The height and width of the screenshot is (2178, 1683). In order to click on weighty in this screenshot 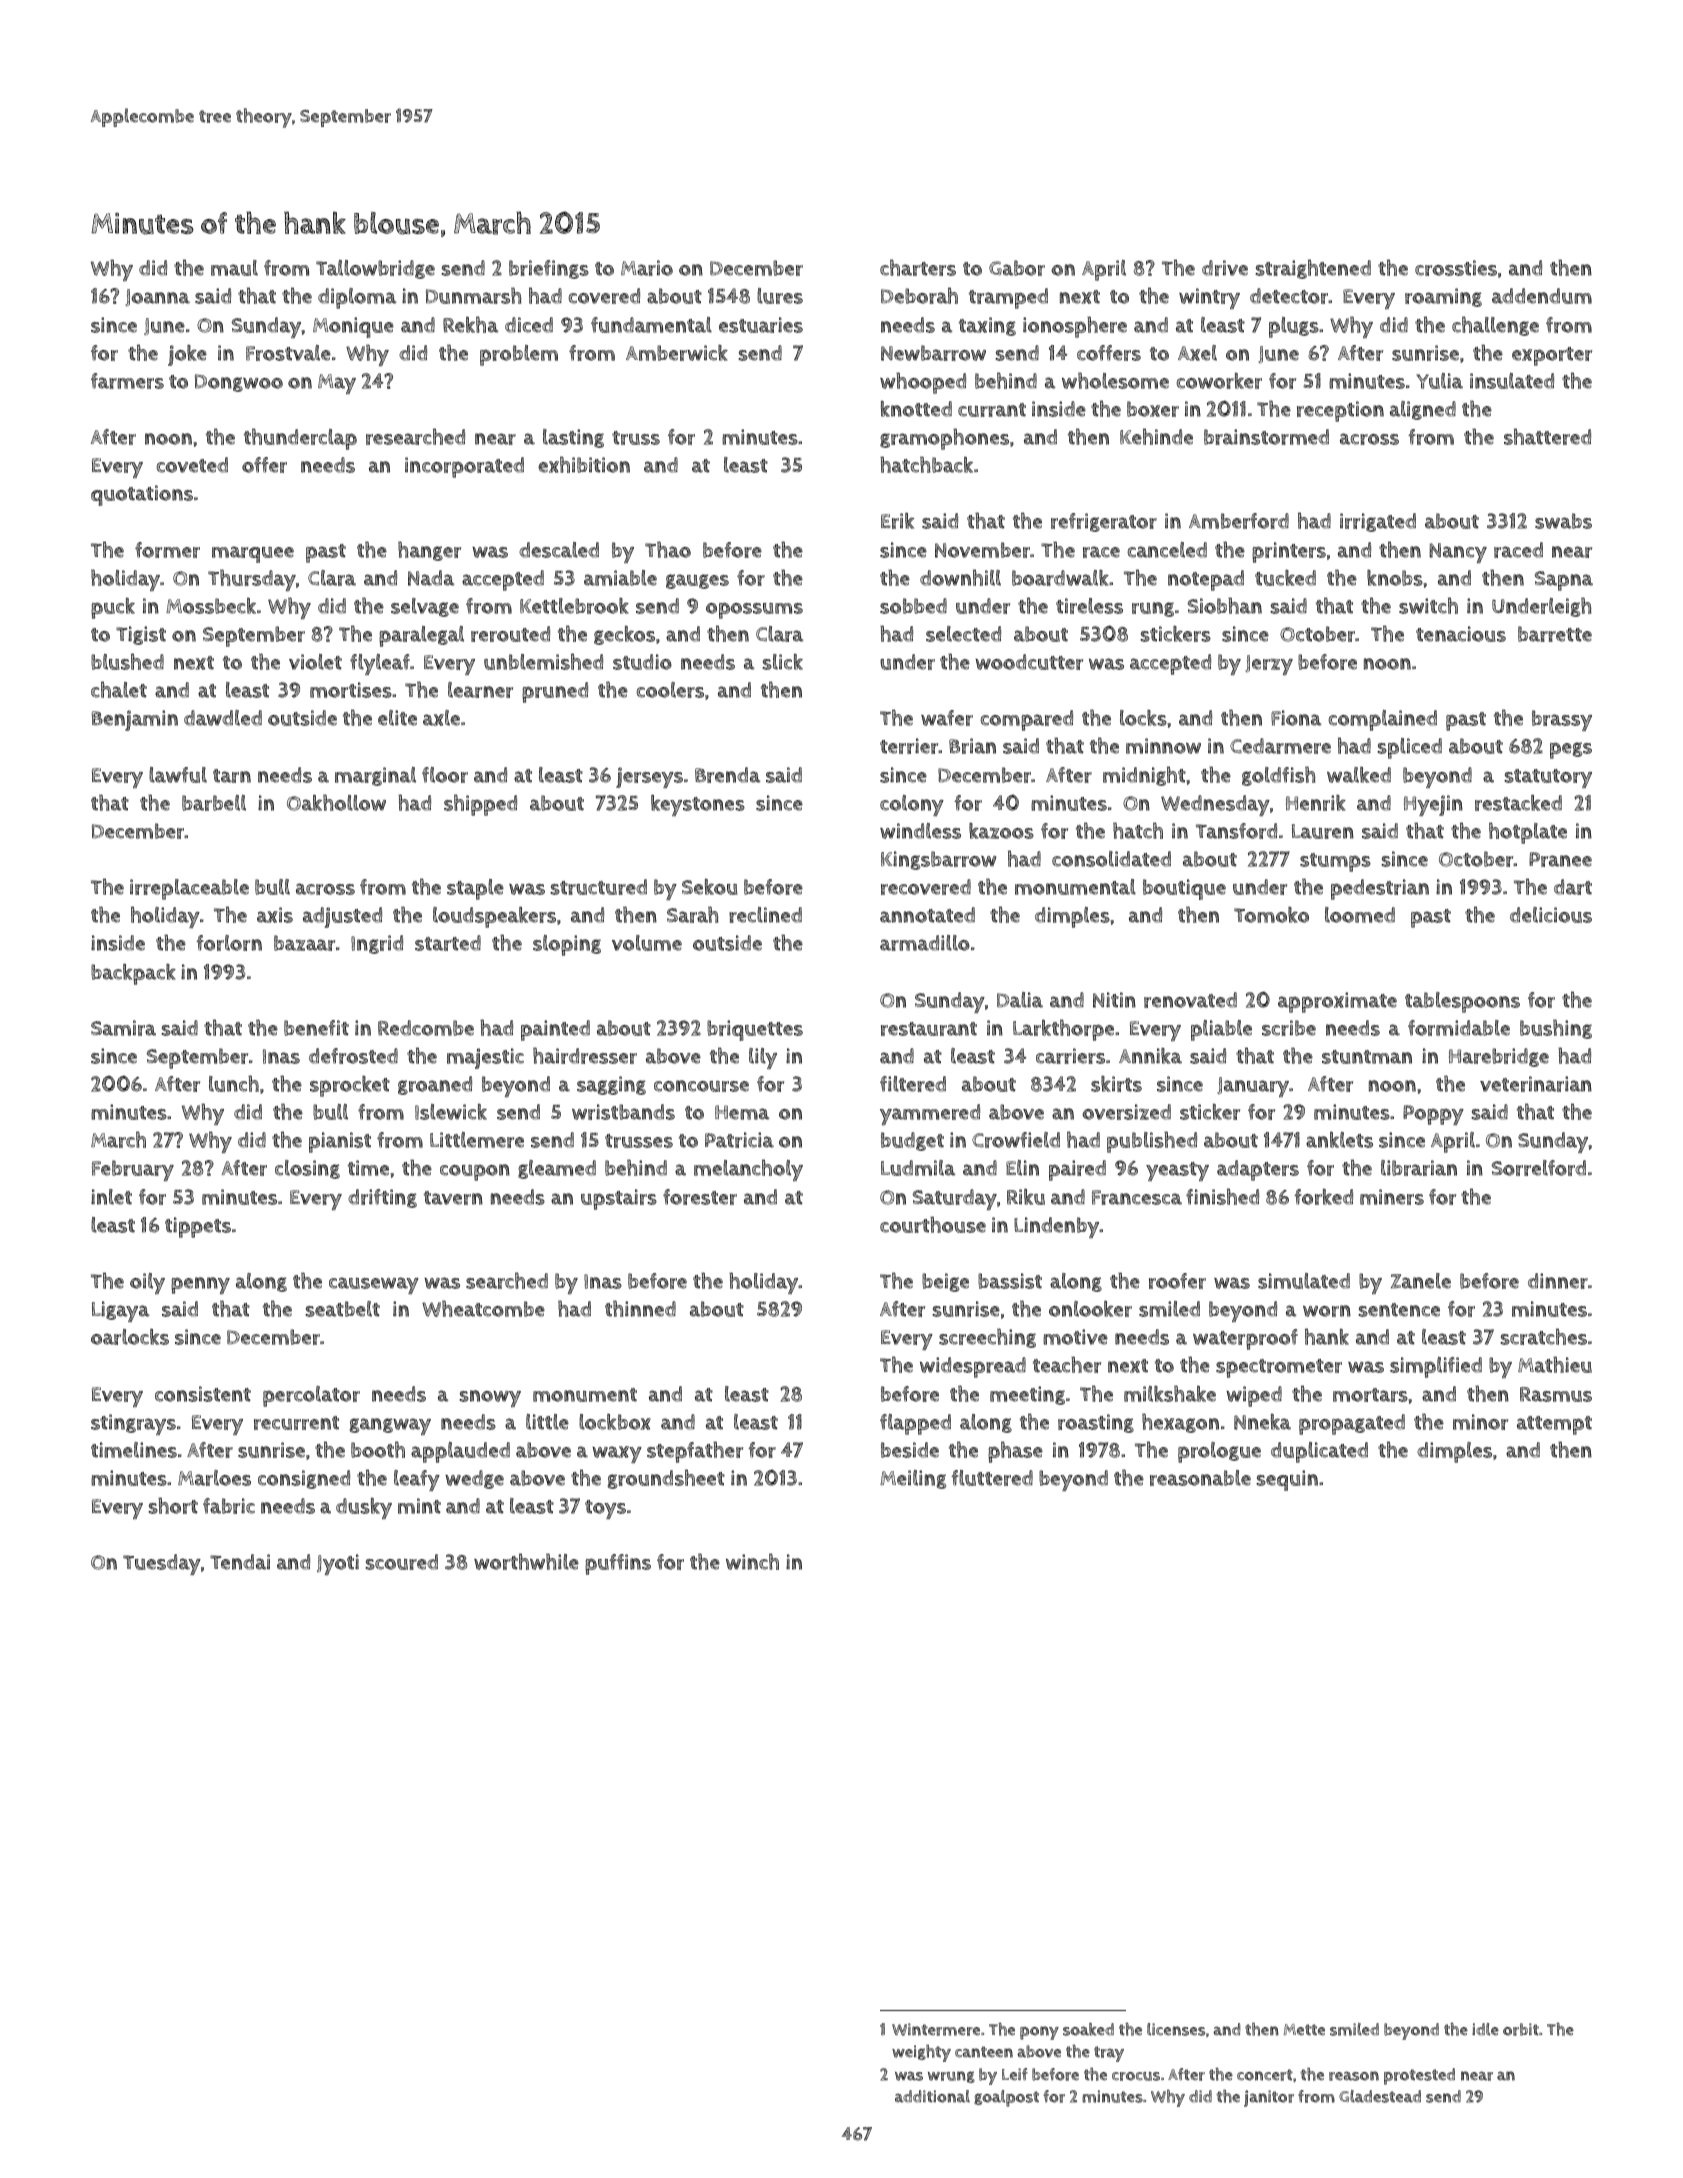, I will do `click(921, 2053)`.
